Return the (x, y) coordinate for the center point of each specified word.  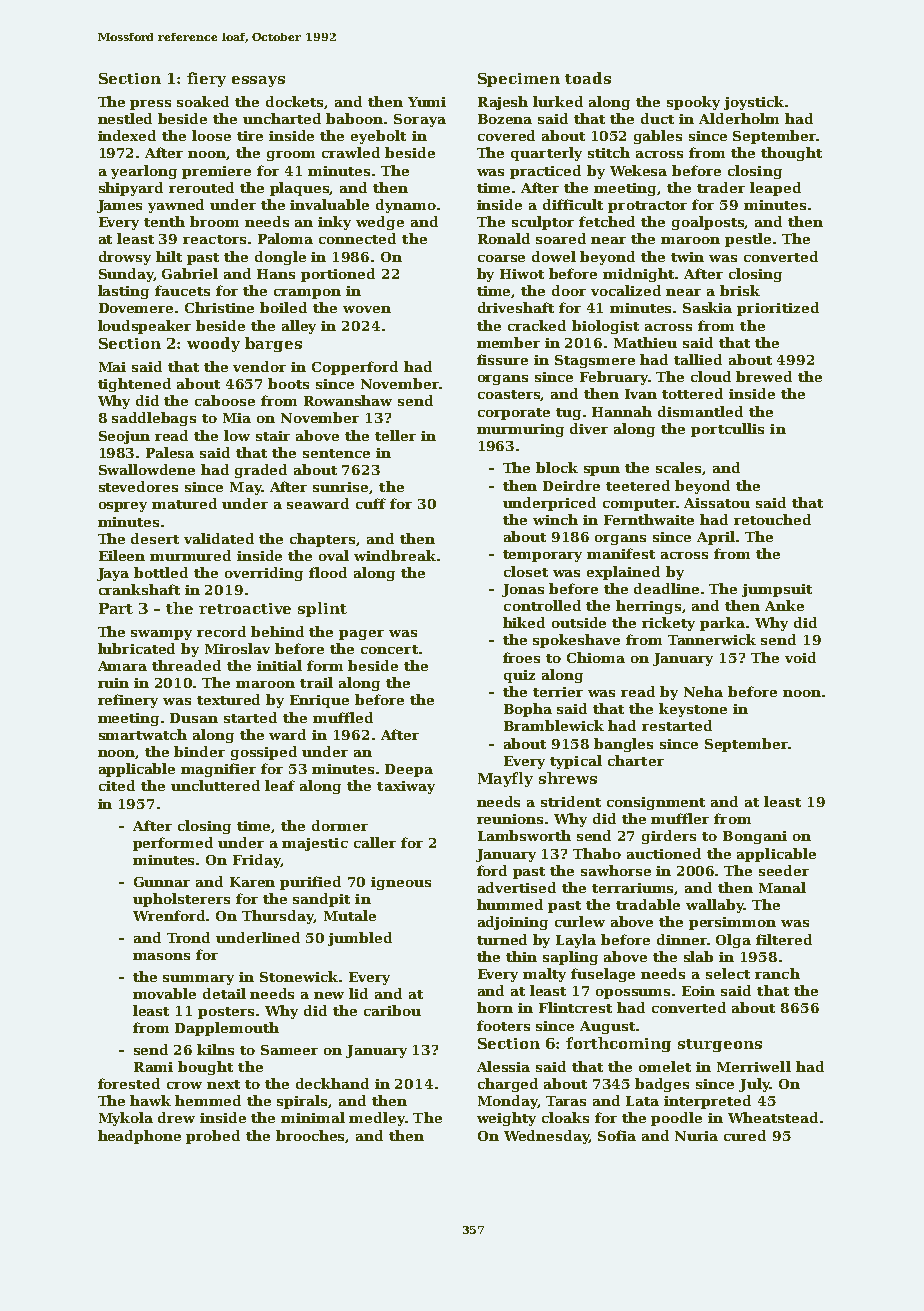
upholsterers (181, 900)
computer (639, 505)
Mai (112, 367)
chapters (323, 540)
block (557, 467)
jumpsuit (777, 590)
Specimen (519, 80)
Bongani (755, 837)
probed (213, 1137)
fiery (206, 79)
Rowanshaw (348, 400)
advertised (517, 887)
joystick (754, 103)
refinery (128, 701)
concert (389, 649)
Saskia (707, 307)
